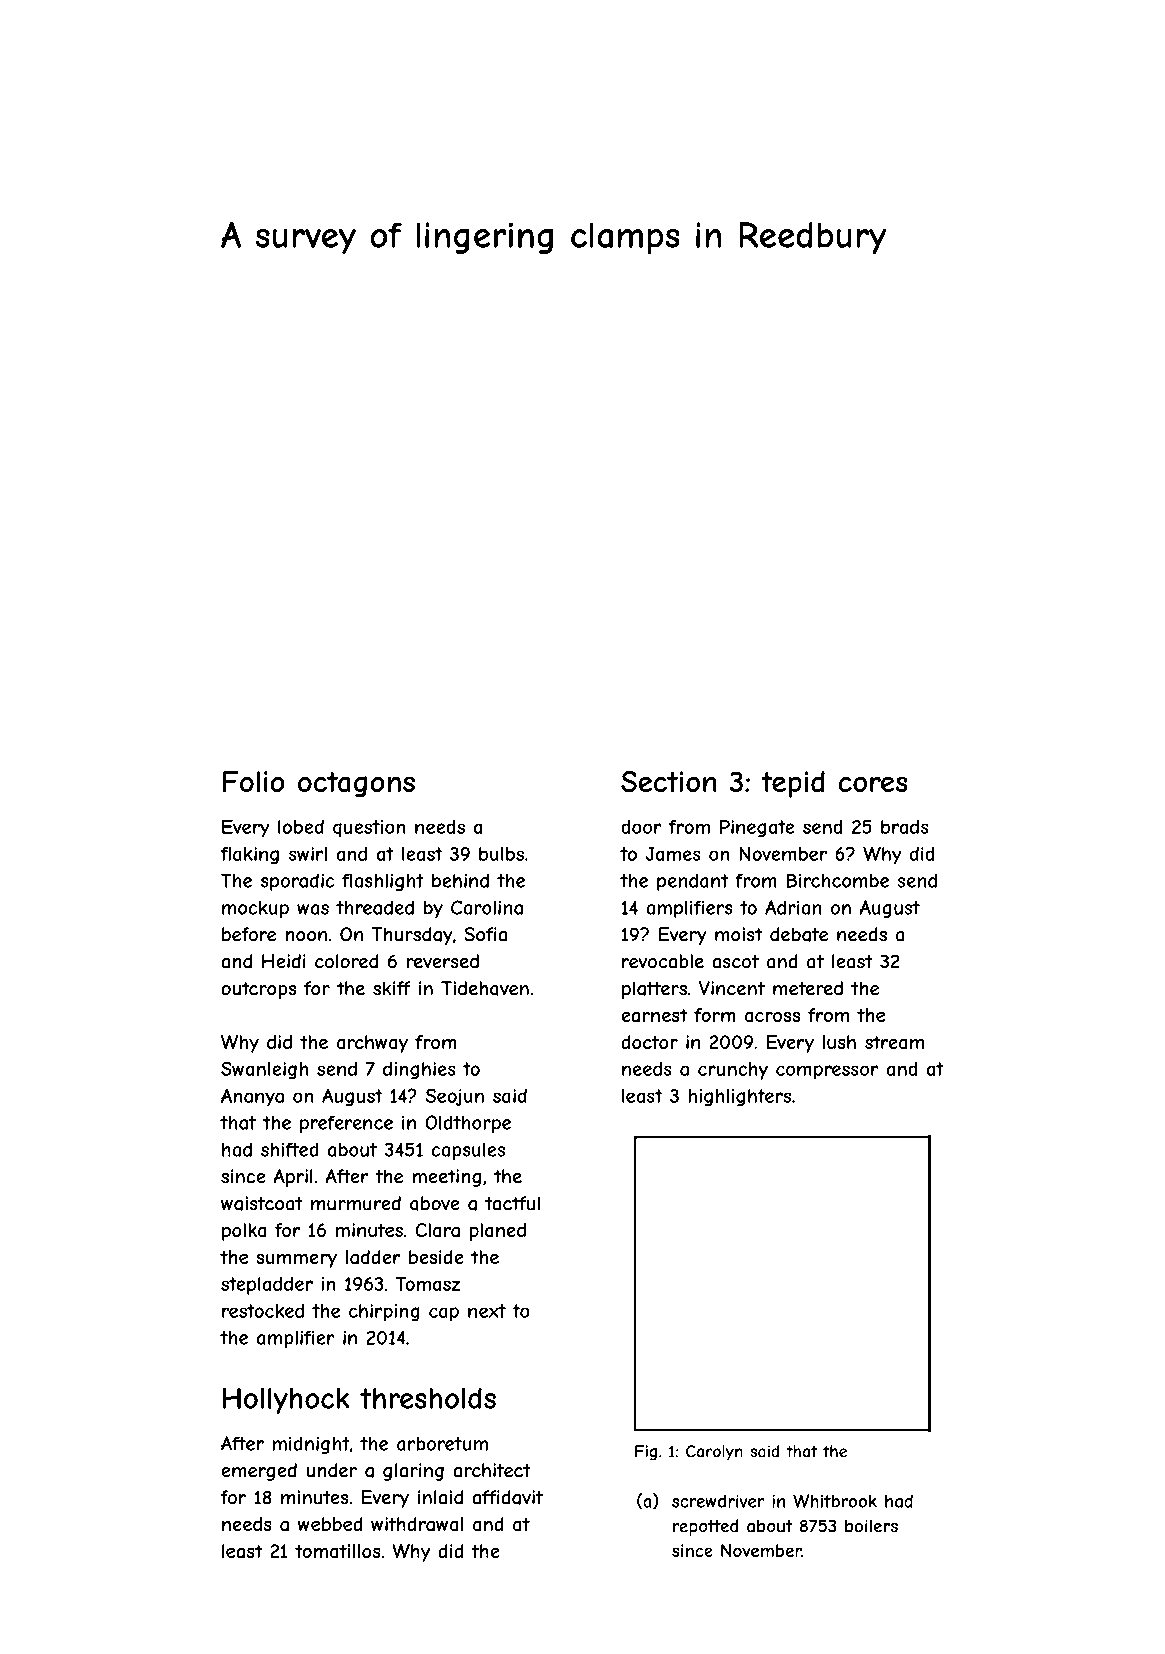  What do you see at coordinates (739, 1098) in the screenshot?
I see `highlighters` at bounding box center [739, 1098].
